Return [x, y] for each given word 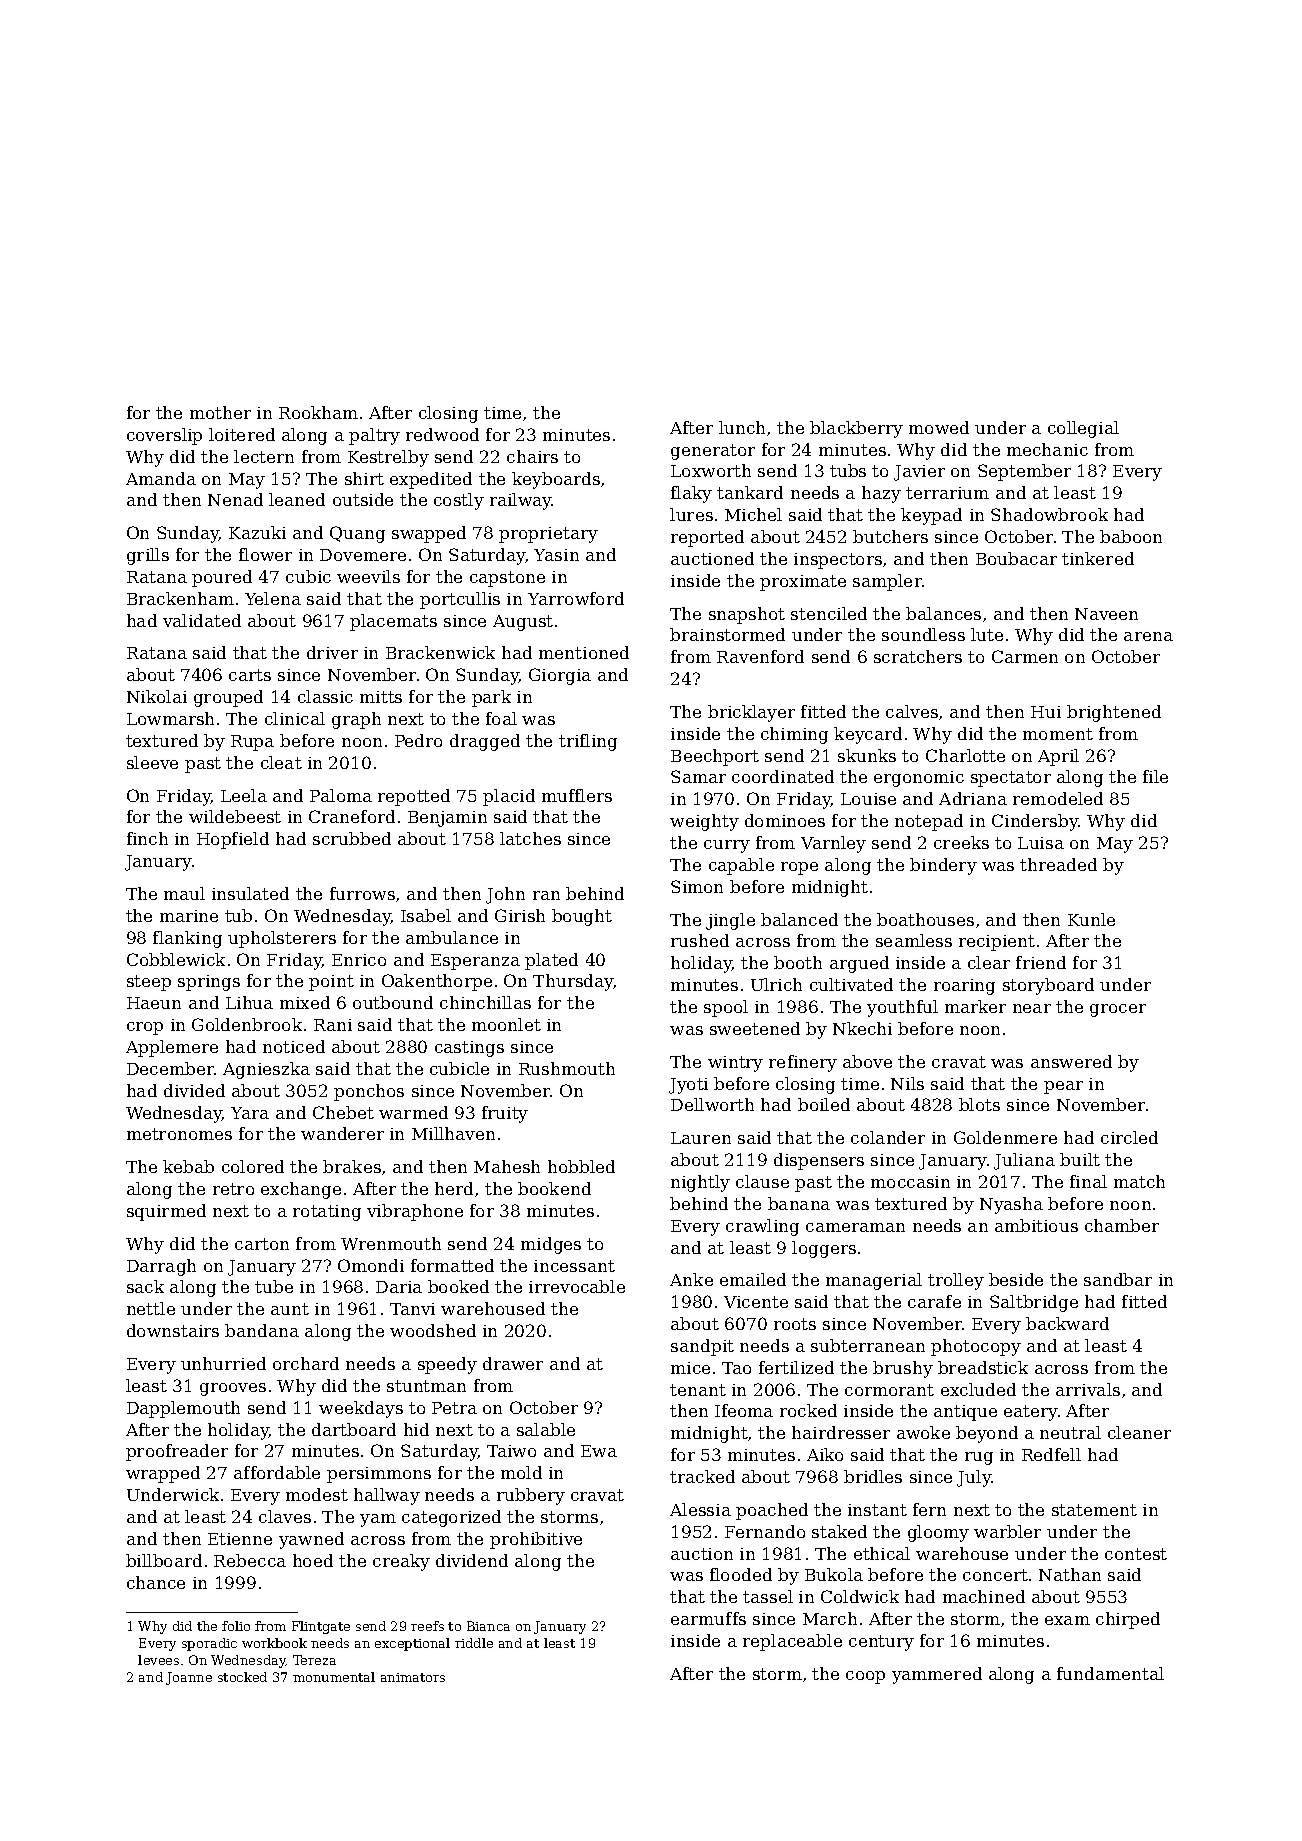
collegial [1083, 429]
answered [1071, 1061]
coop [865, 1677]
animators [413, 1677]
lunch [742, 427]
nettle [151, 1308]
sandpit [702, 1347]
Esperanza [475, 962]
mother [220, 412]
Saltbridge [1034, 1303]
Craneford [352, 816]
